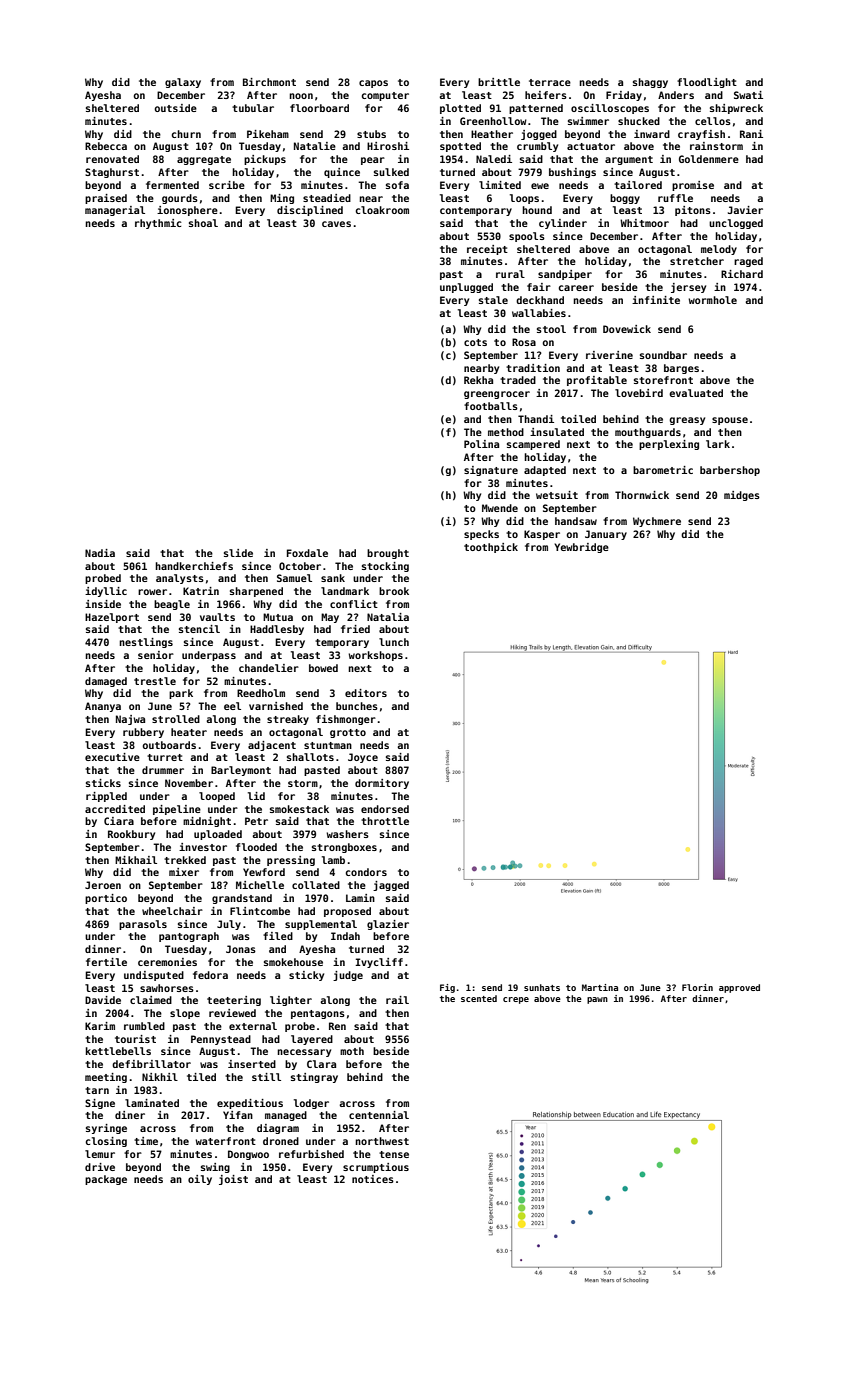 This screenshot has height=1400, width=849. What do you see at coordinates (189, 732) in the screenshot?
I see `heater` at bounding box center [189, 732].
